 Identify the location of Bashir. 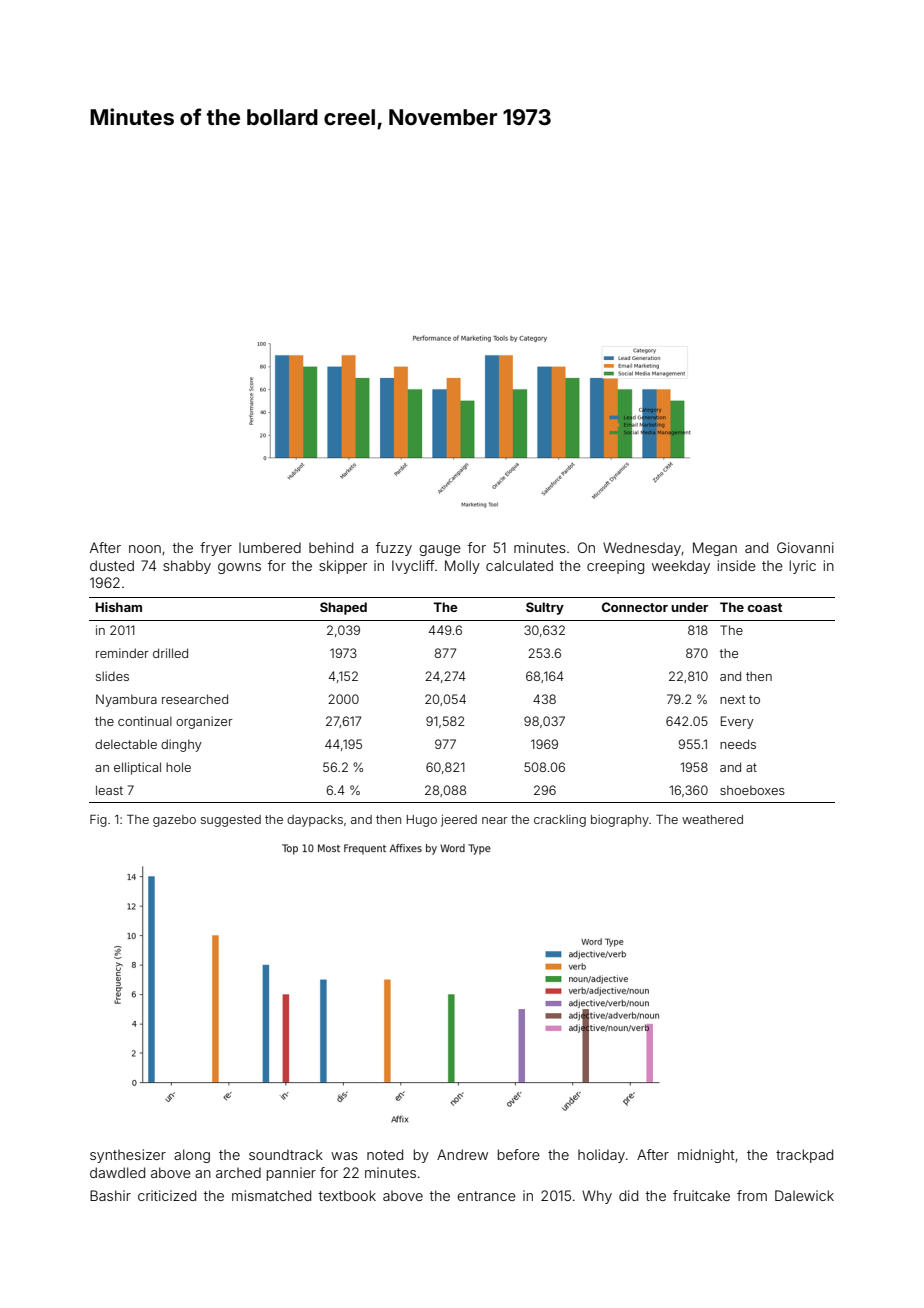
(110, 1195).
